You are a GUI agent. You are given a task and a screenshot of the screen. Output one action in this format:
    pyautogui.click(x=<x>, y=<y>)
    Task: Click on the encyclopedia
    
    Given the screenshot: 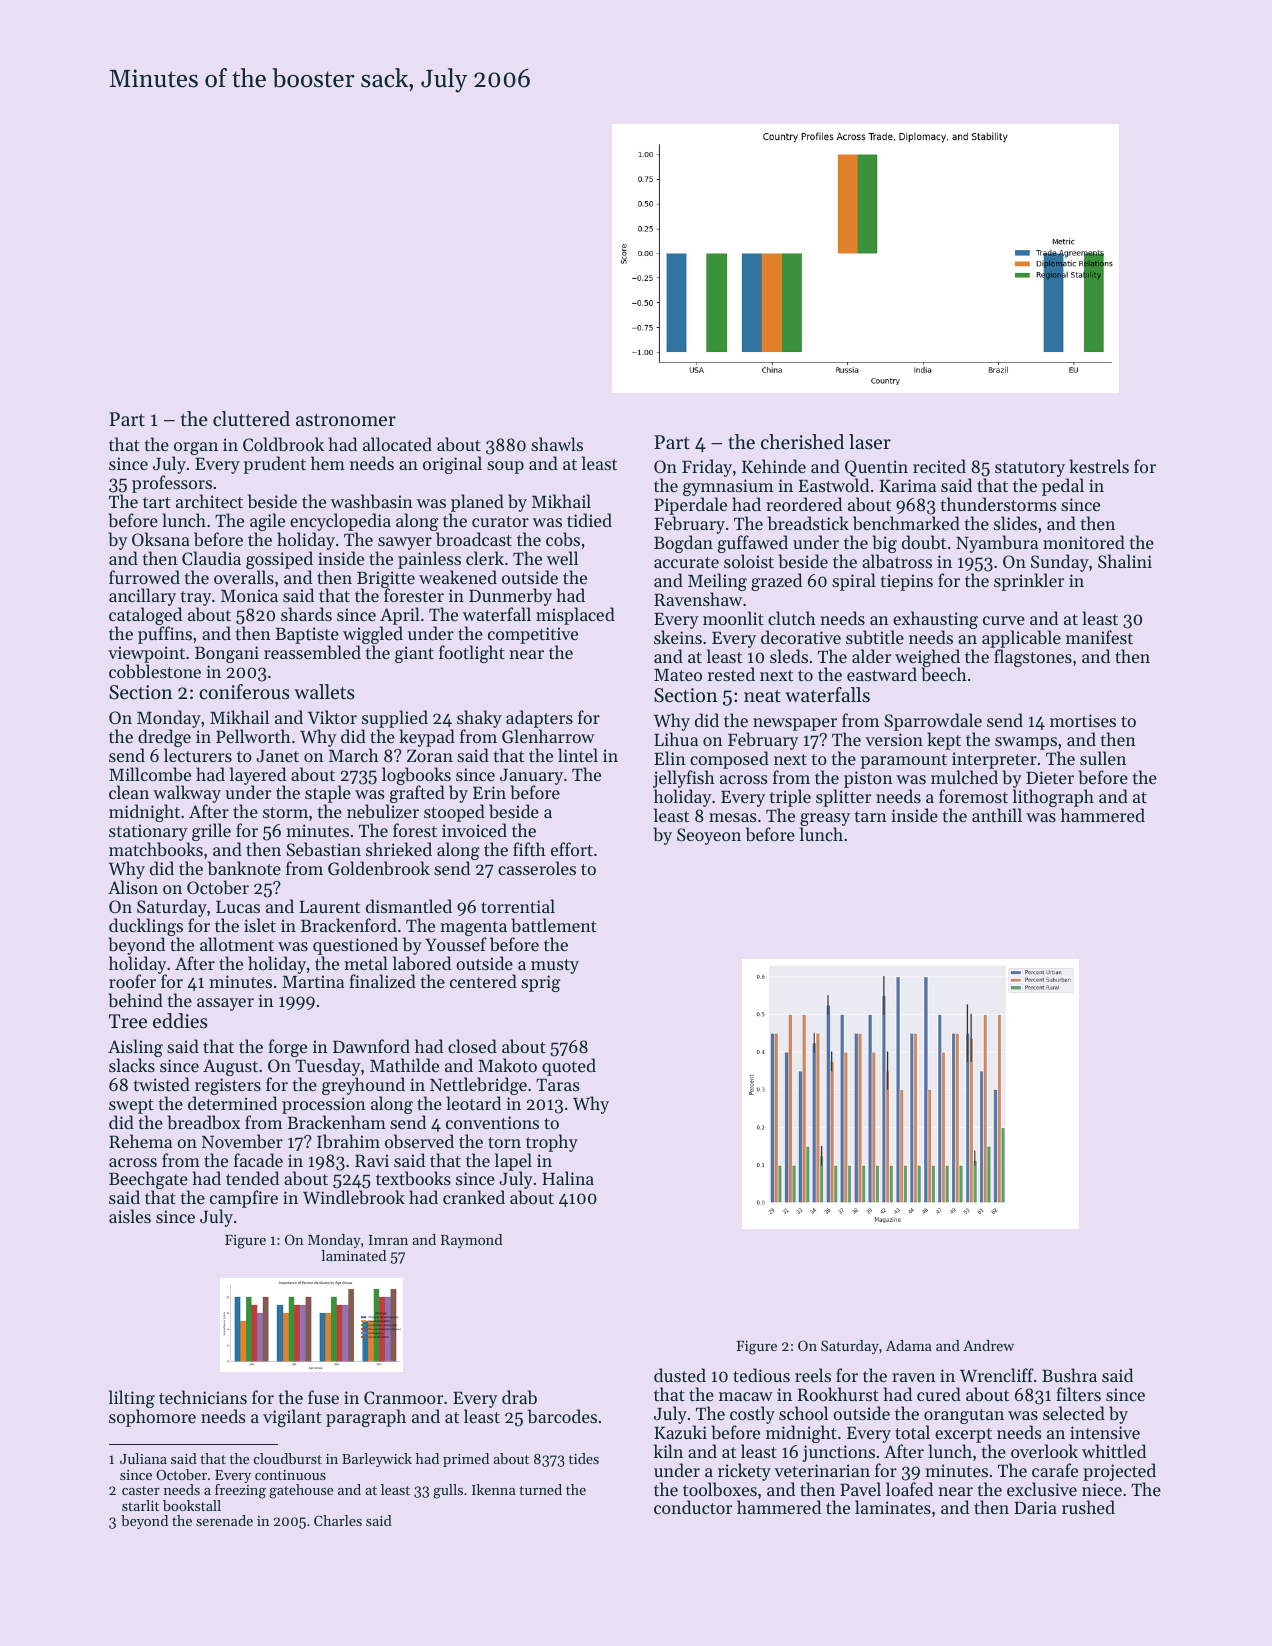 What is the action you would take?
    pyautogui.click(x=340, y=522)
